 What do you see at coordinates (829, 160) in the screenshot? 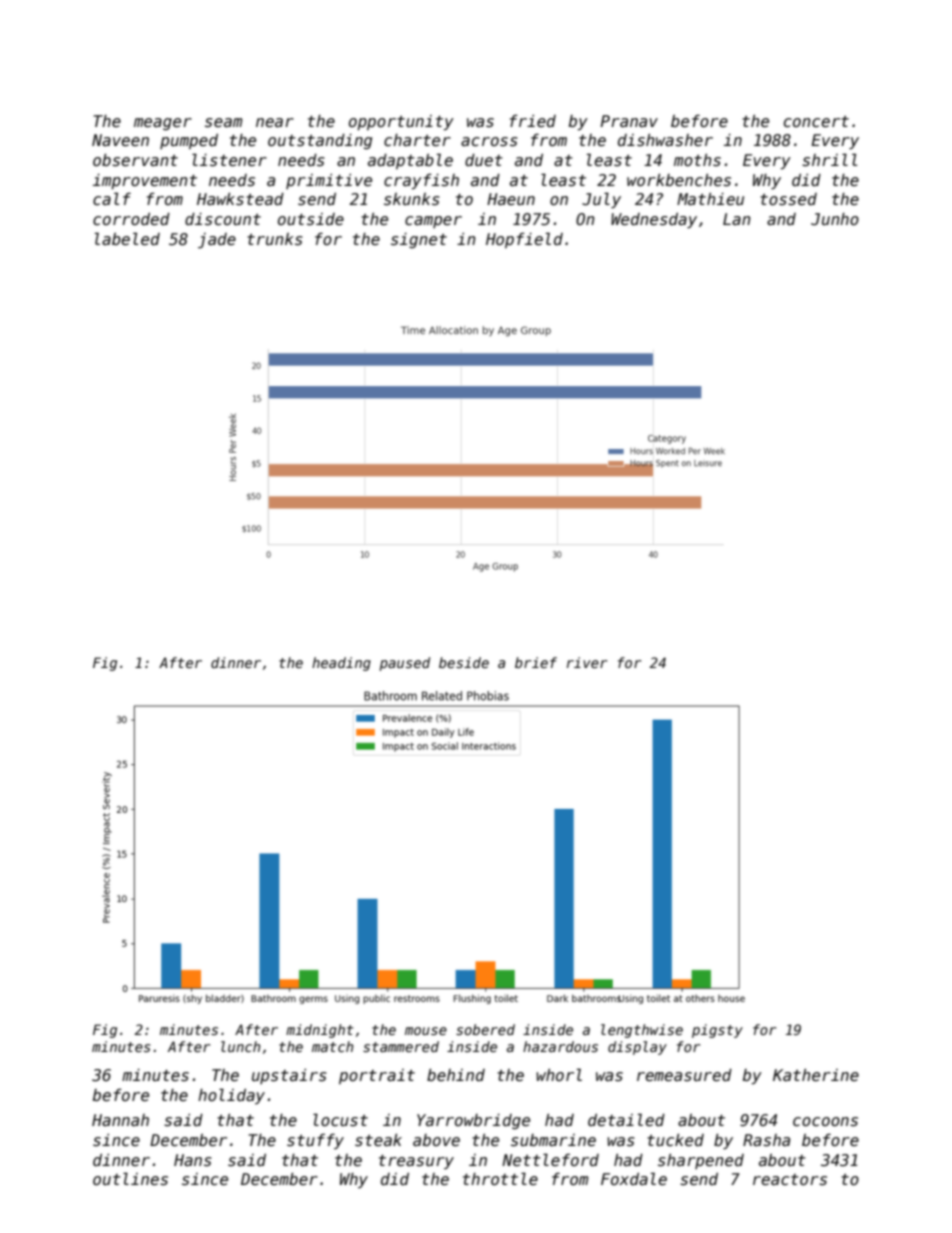
I see `shrill` at bounding box center [829, 160].
